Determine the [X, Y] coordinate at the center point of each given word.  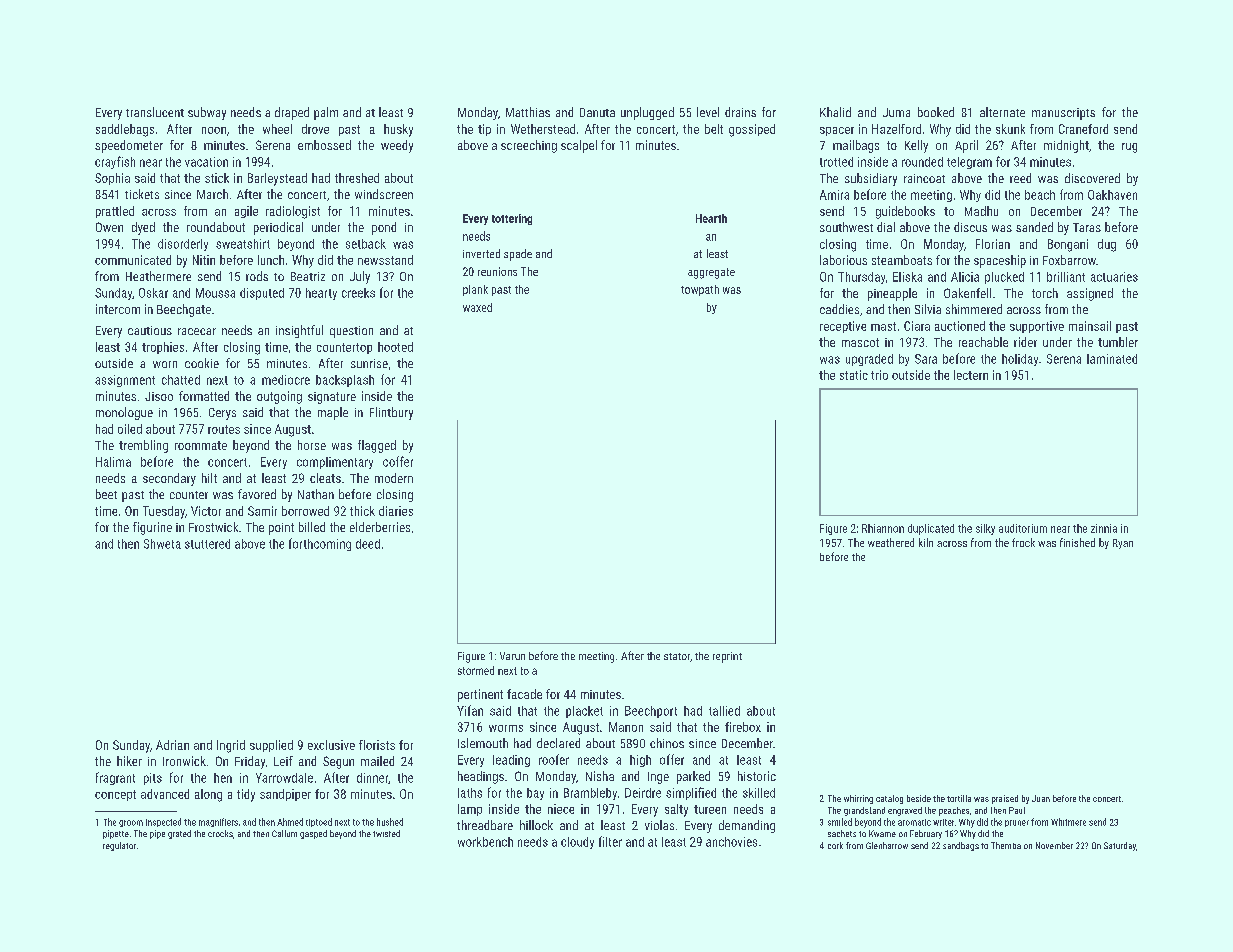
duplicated [931, 529]
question [351, 332]
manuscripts [1063, 114]
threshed [357, 178]
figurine [152, 528]
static [854, 375]
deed [368, 544]
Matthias [528, 112]
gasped [313, 834]
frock [1023, 542]
